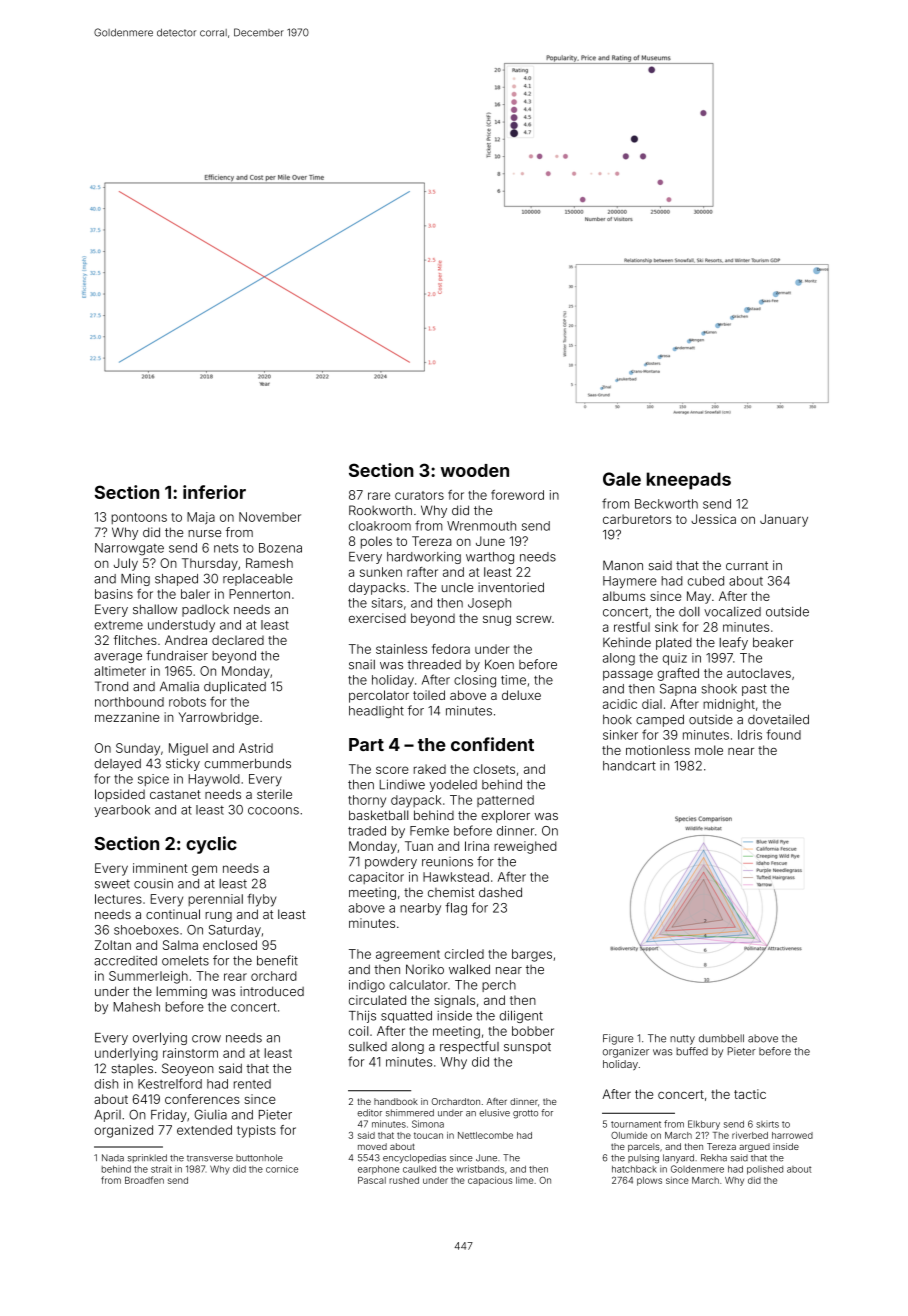 Image resolution: width=908 pixels, height=1316 pixels. What do you see at coordinates (689, 481) in the screenshot?
I see `kneepads` at bounding box center [689, 481].
